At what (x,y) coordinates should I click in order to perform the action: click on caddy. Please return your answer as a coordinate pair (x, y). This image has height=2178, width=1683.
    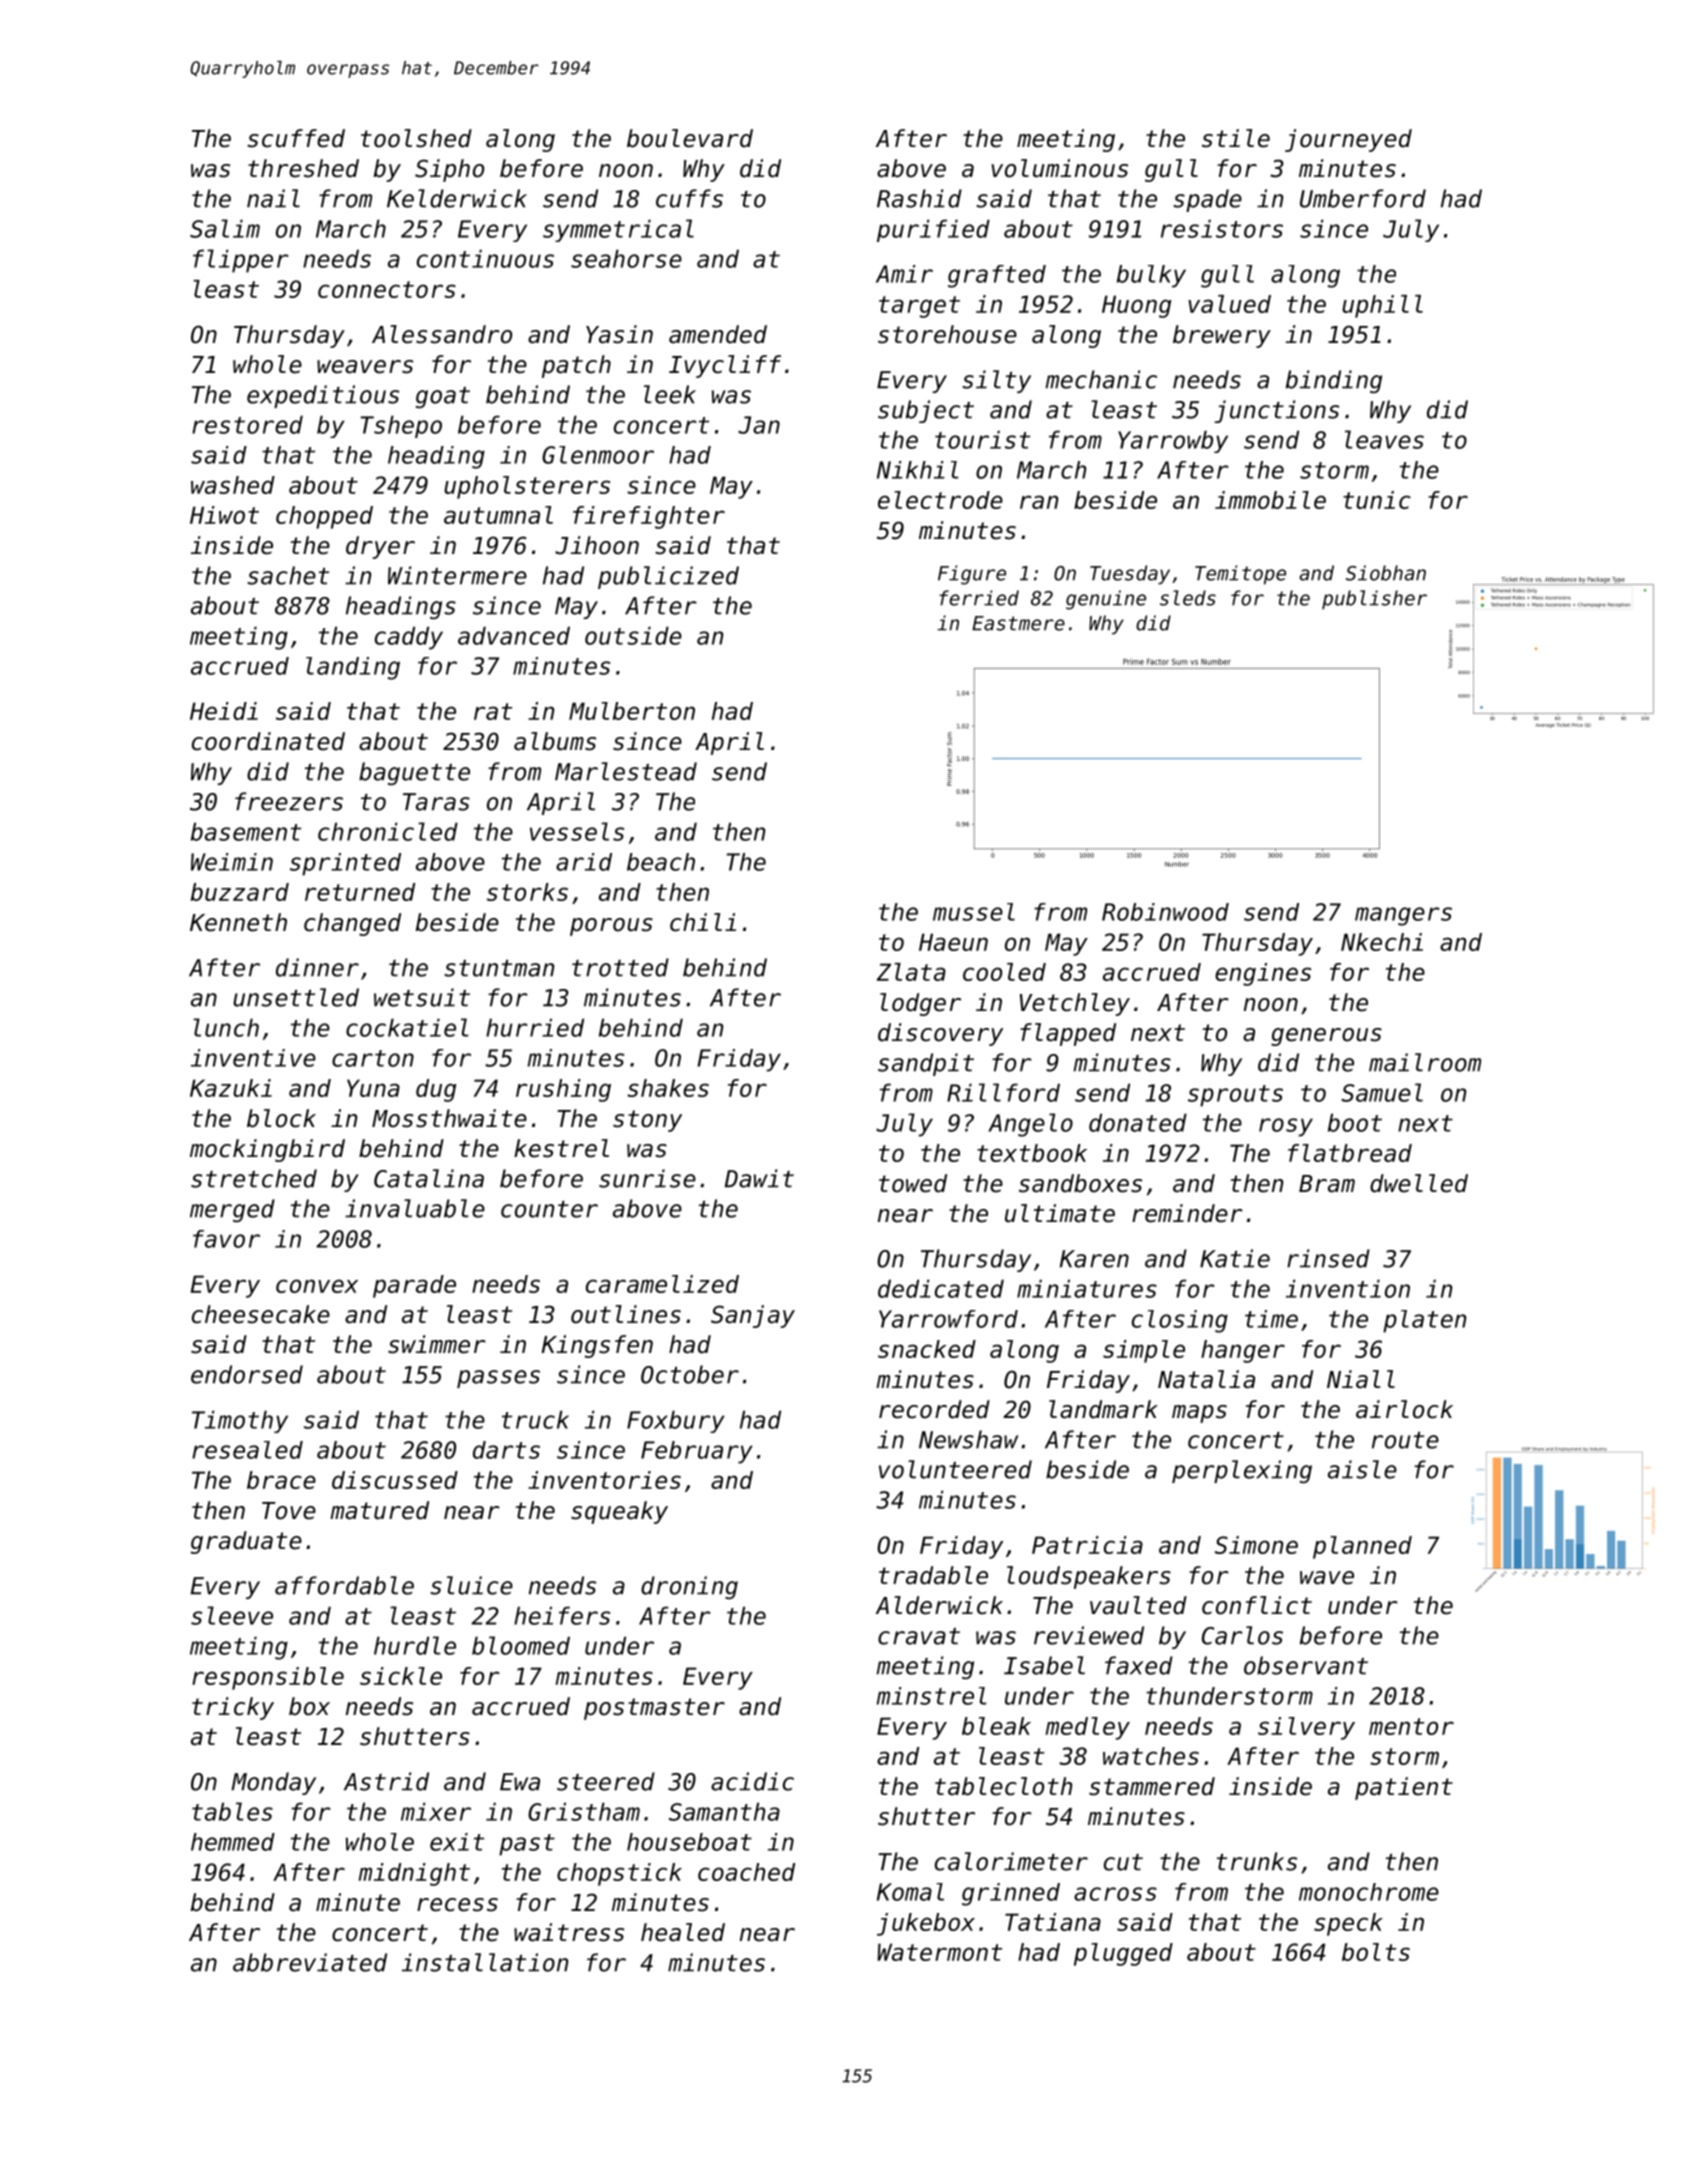
    Looking at the image, I should click on (409, 638).
